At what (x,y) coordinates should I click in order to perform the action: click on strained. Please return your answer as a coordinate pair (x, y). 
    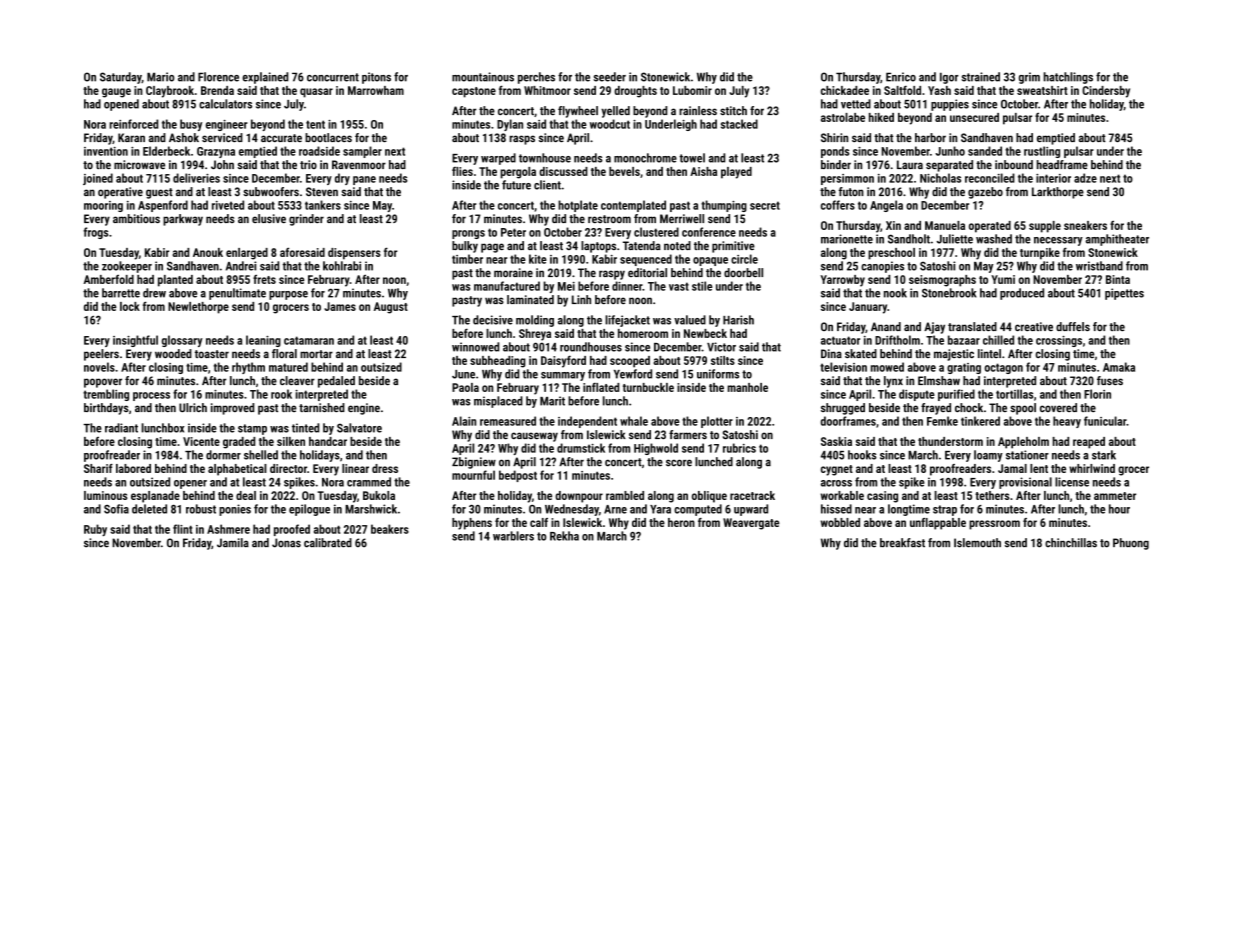
    Looking at the image, I should click on (981, 77).
